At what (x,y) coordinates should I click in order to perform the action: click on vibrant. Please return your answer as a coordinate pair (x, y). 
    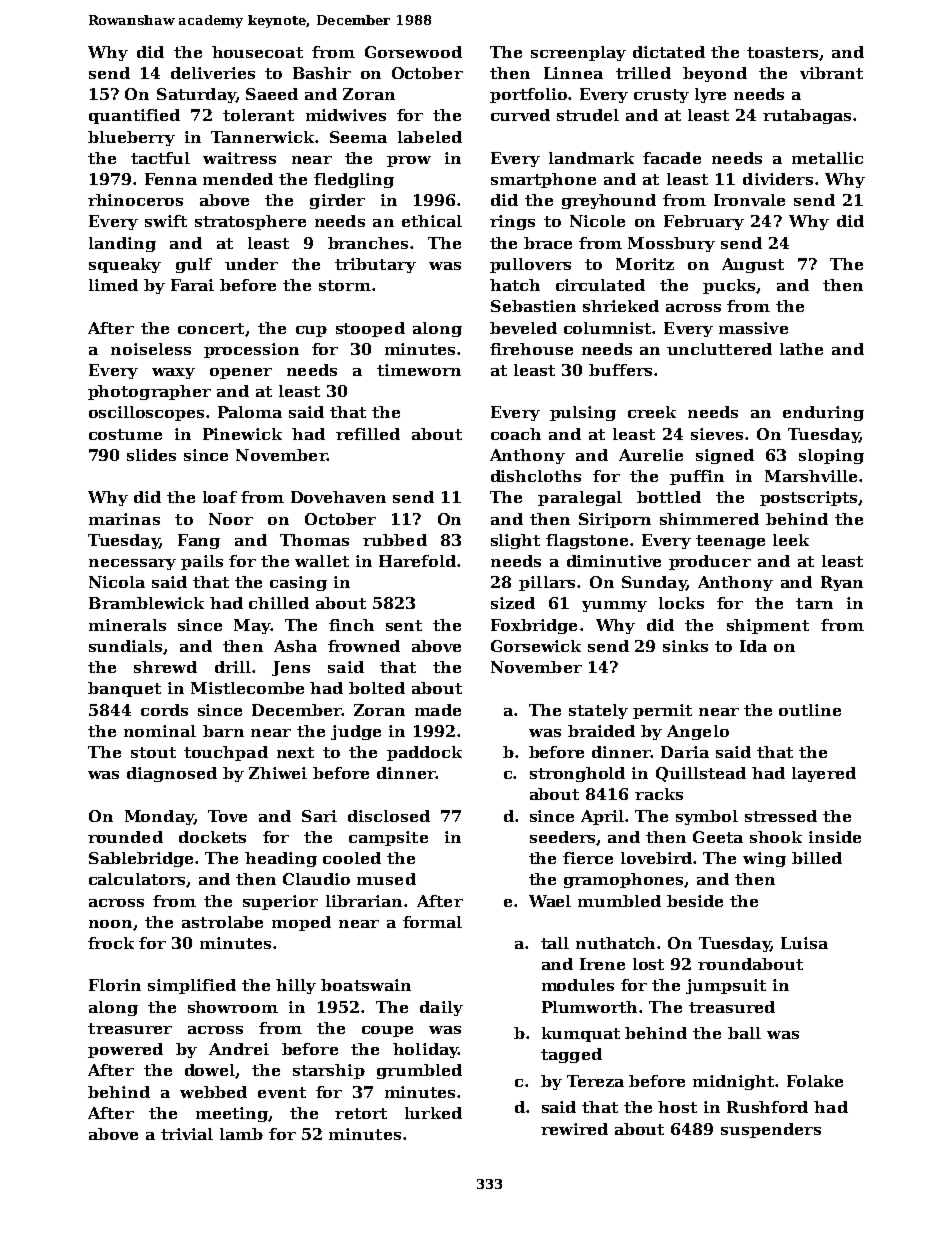
    Looking at the image, I should click on (831, 73).
